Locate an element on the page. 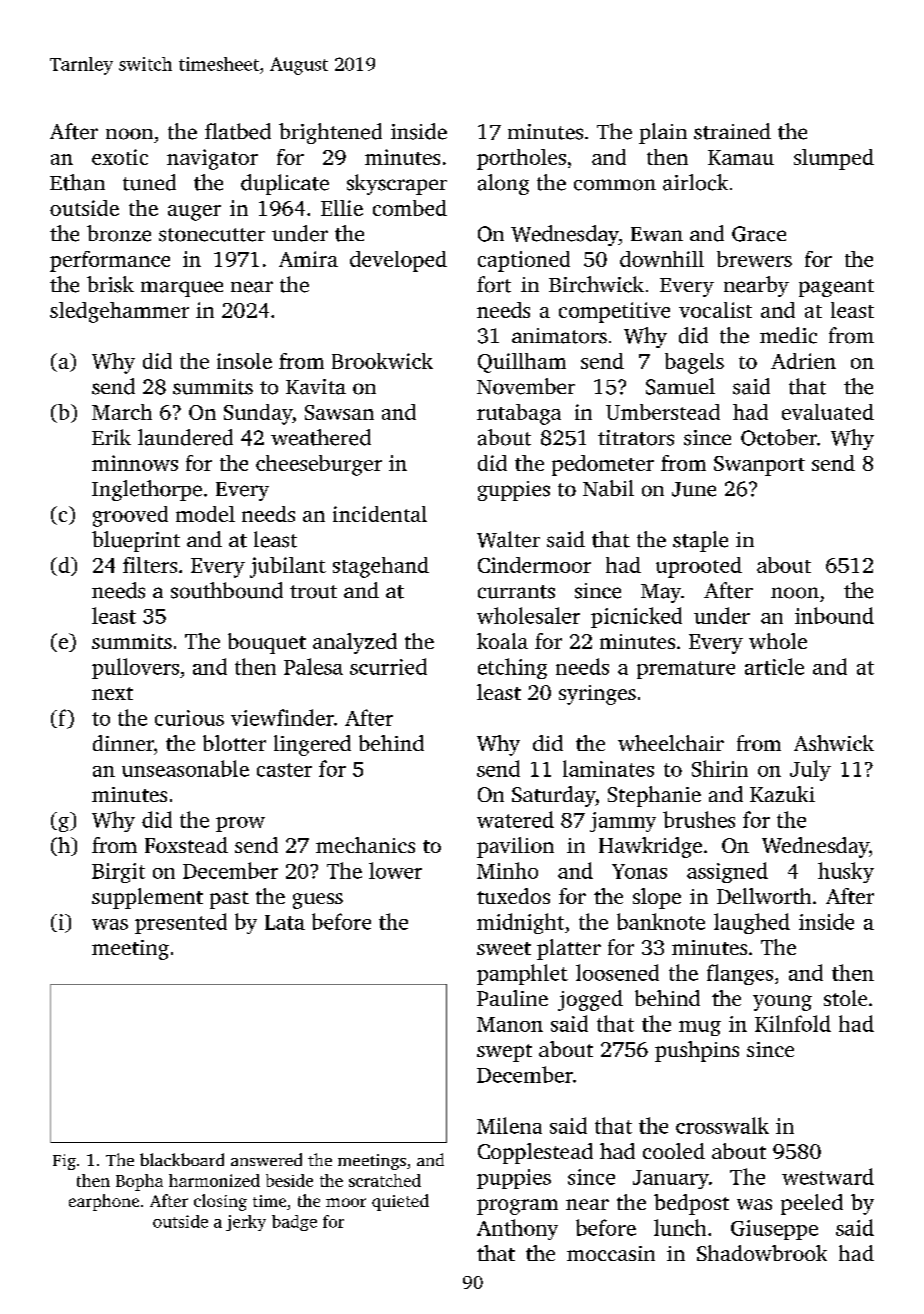 The image size is (924, 1314). answered is located at coordinates (266, 1159).
